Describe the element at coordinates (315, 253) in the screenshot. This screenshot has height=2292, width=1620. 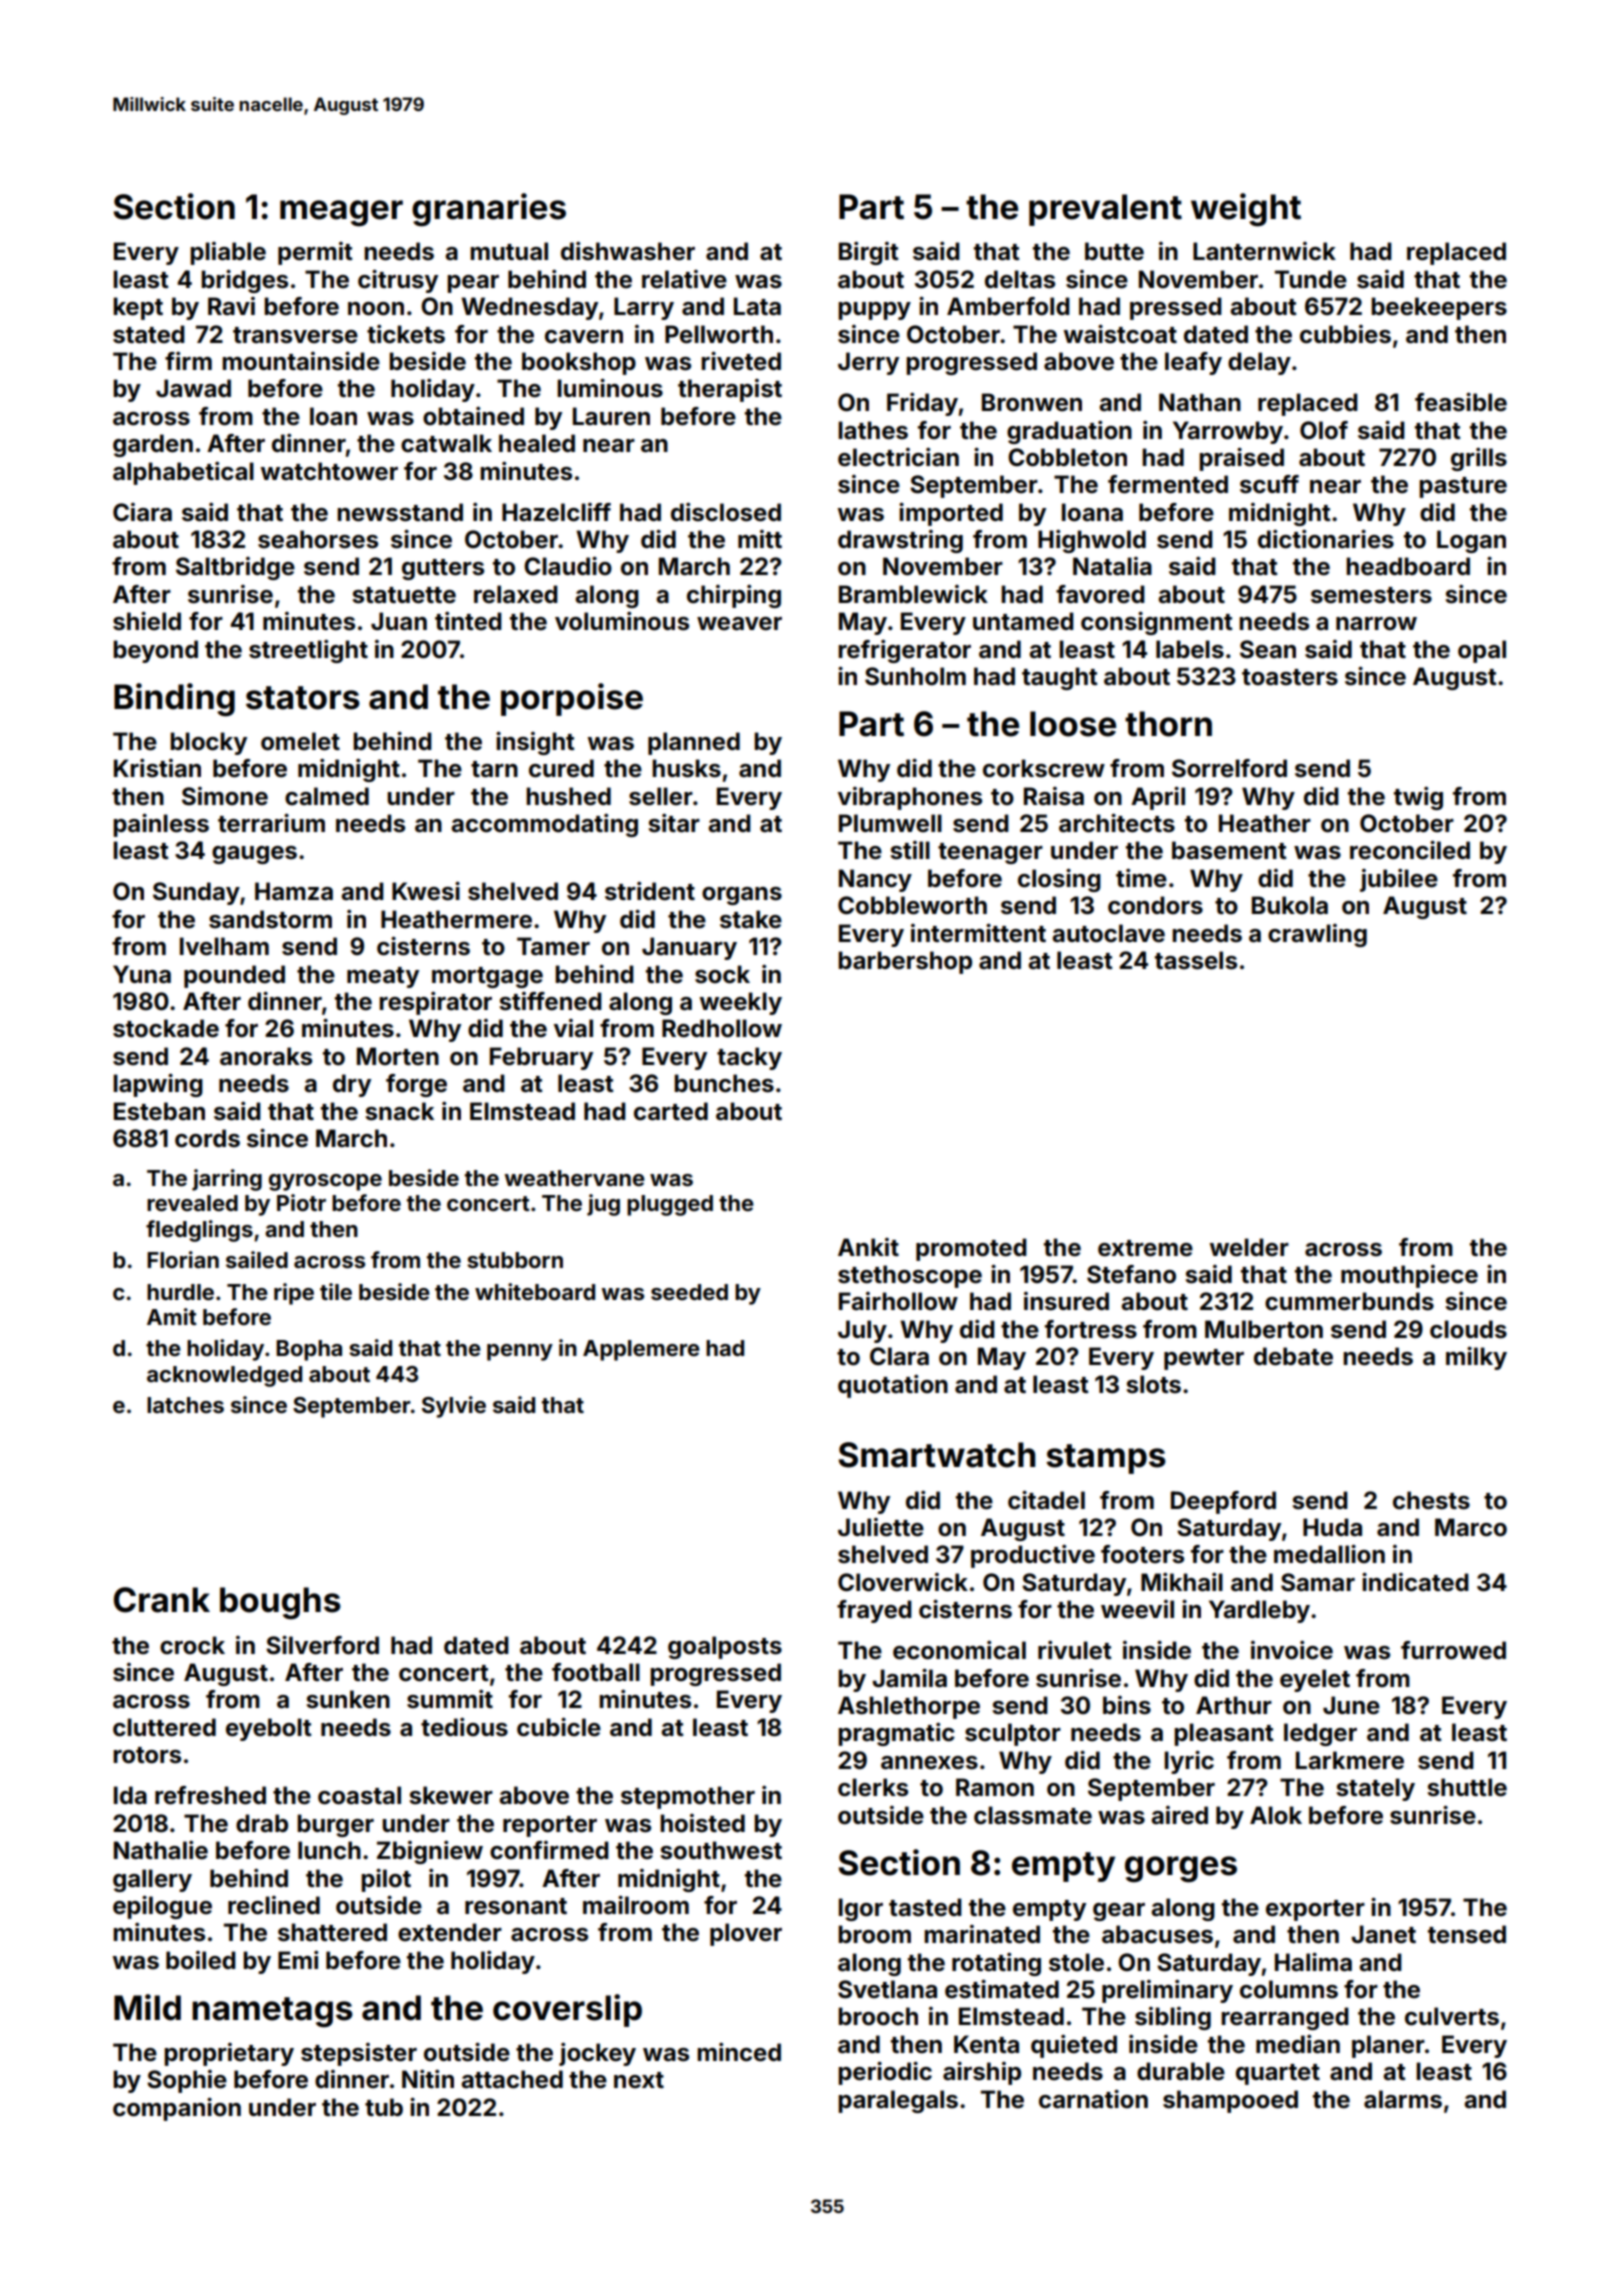
I see `permit` at that location.
